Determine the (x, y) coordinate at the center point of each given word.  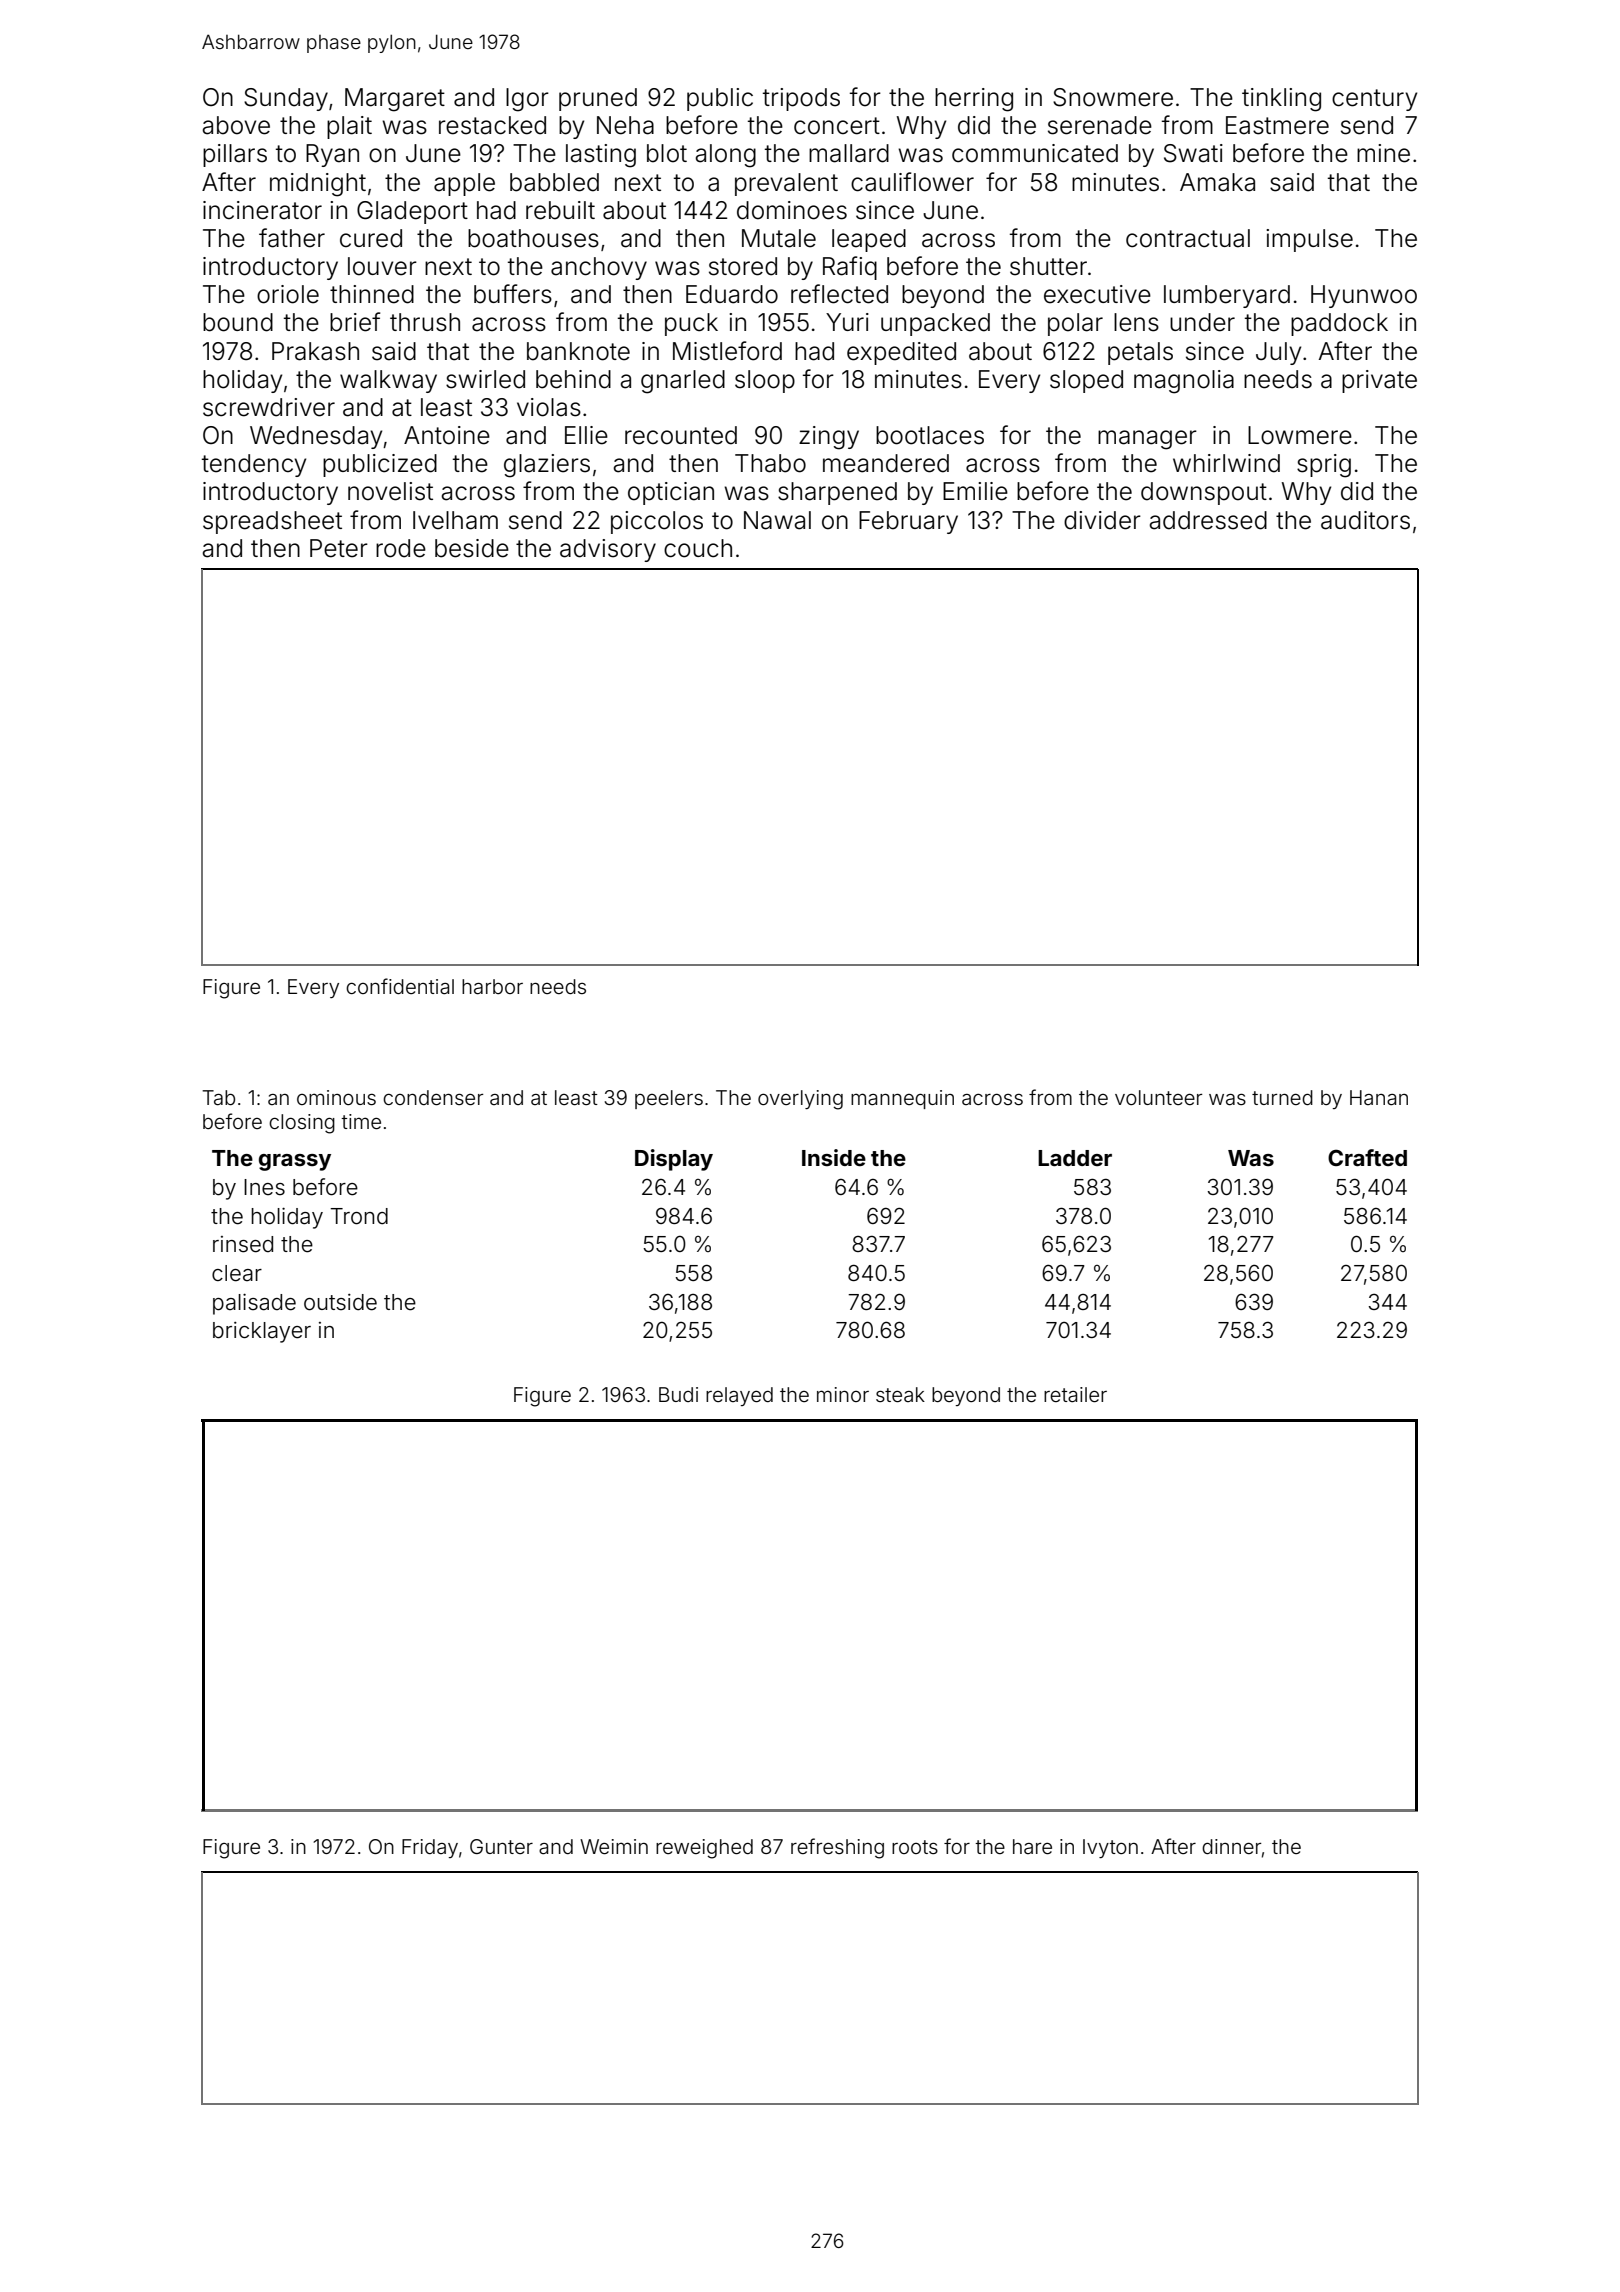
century (1374, 100)
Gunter (501, 1846)
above (236, 125)
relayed (739, 1396)
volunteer (1158, 1097)
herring (974, 100)
